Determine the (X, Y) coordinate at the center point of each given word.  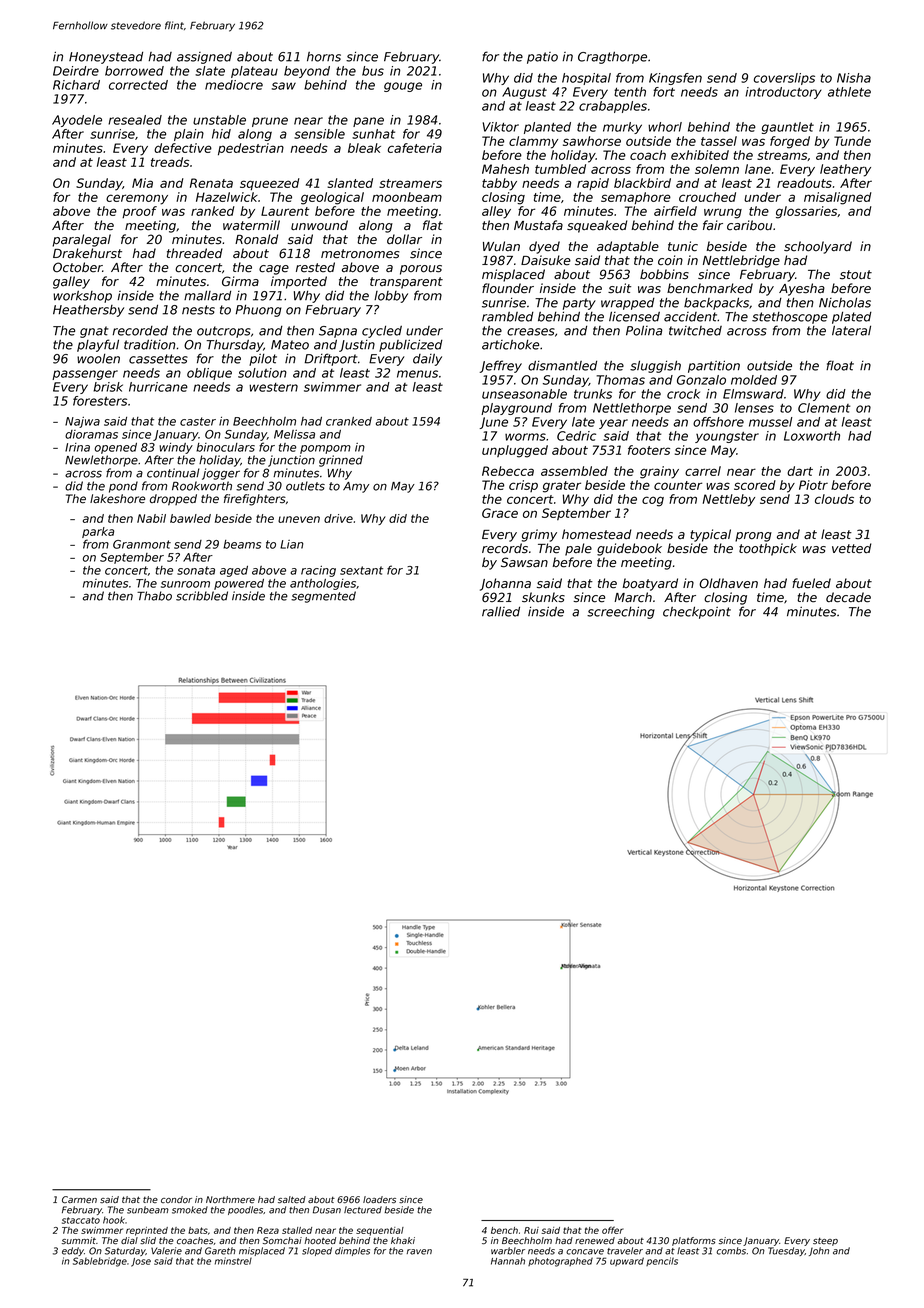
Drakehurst (87, 253)
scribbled (202, 596)
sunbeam (148, 1210)
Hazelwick (227, 197)
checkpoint (697, 612)
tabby (499, 184)
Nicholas (845, 303)
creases (531, 332)
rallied (501, 611)
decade (848, 597)
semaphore (636, 198)
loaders (379, 1199)
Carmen (79, 1199)
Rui (531, 1230)
